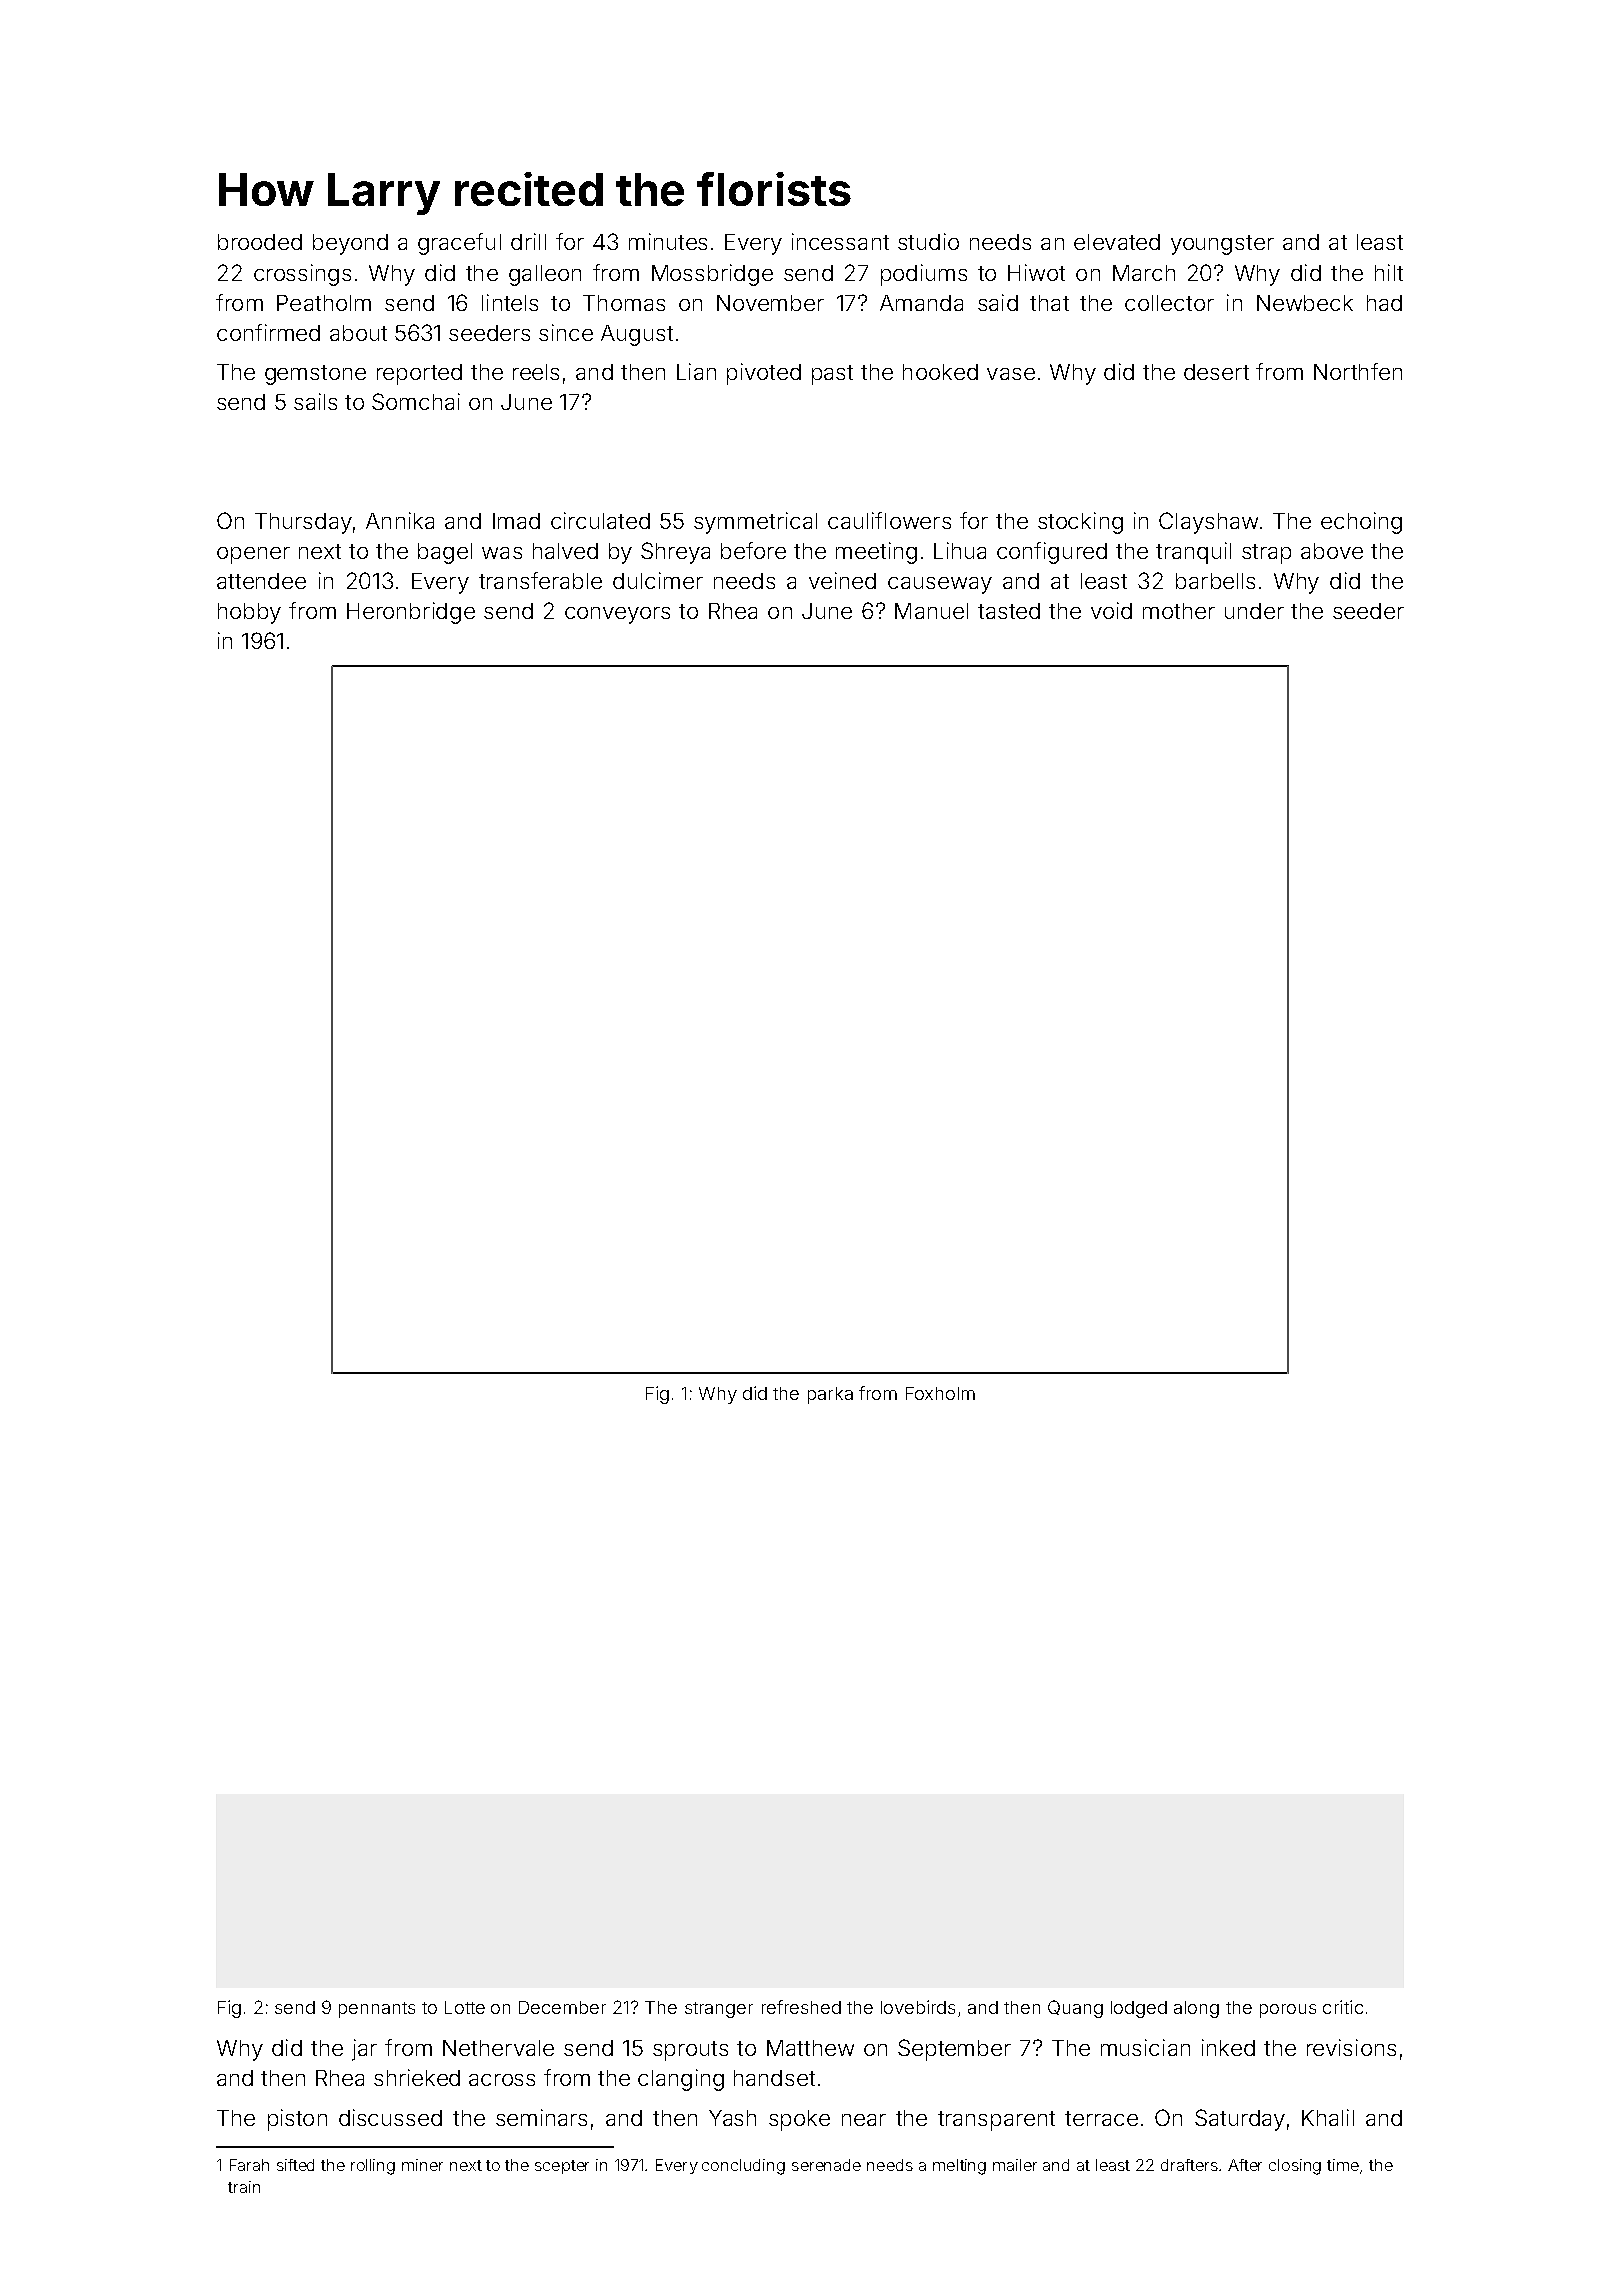 The image size is (1620, 2292). What do you see at coordinates (268, 332) in the screenshot?
I see `confirmed` at bounding box center [268, 332].
